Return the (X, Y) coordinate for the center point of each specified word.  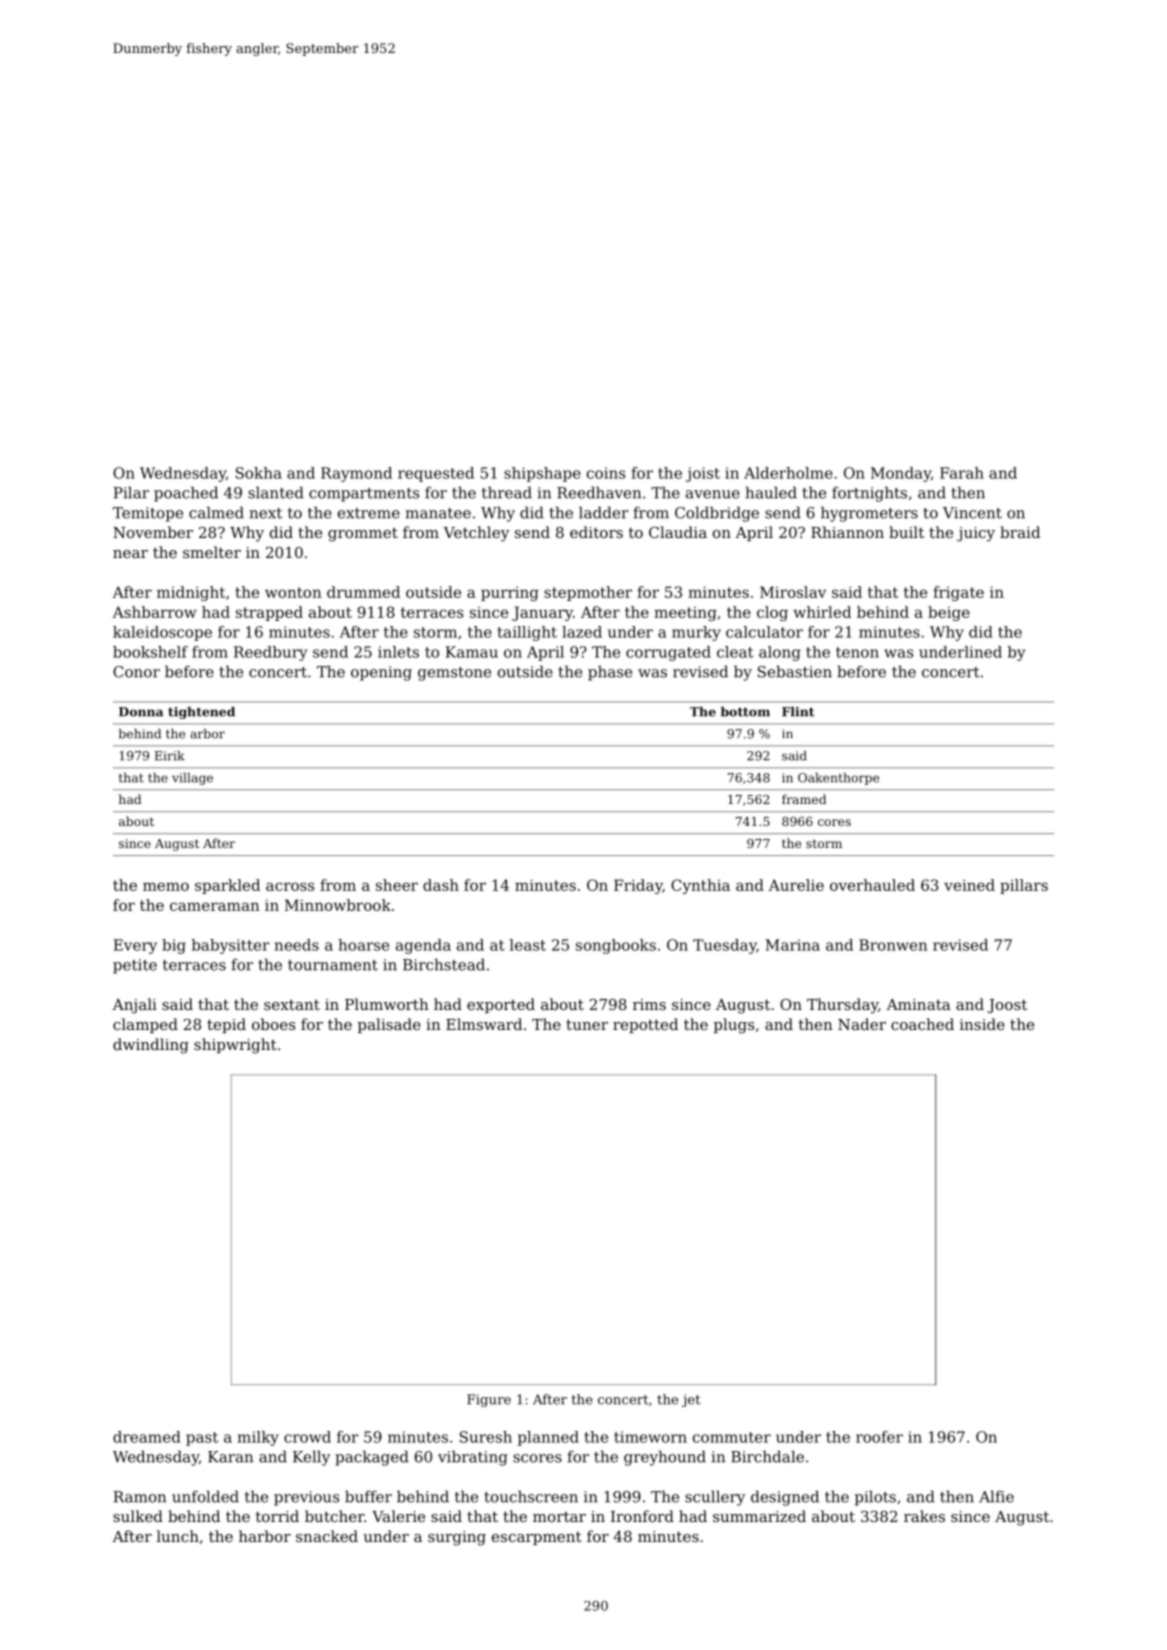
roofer (879, 1437)
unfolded (205, 1496)
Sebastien (795, 671)
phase (610, 673)
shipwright (235, 1046)
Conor (136, 672)
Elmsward (484, 1024)
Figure (489, 1400)
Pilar (131, 492)
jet (691, 1400)
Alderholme (788, 473)
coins (606, 473)
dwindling (151, 1046)
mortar (559, 1516)
